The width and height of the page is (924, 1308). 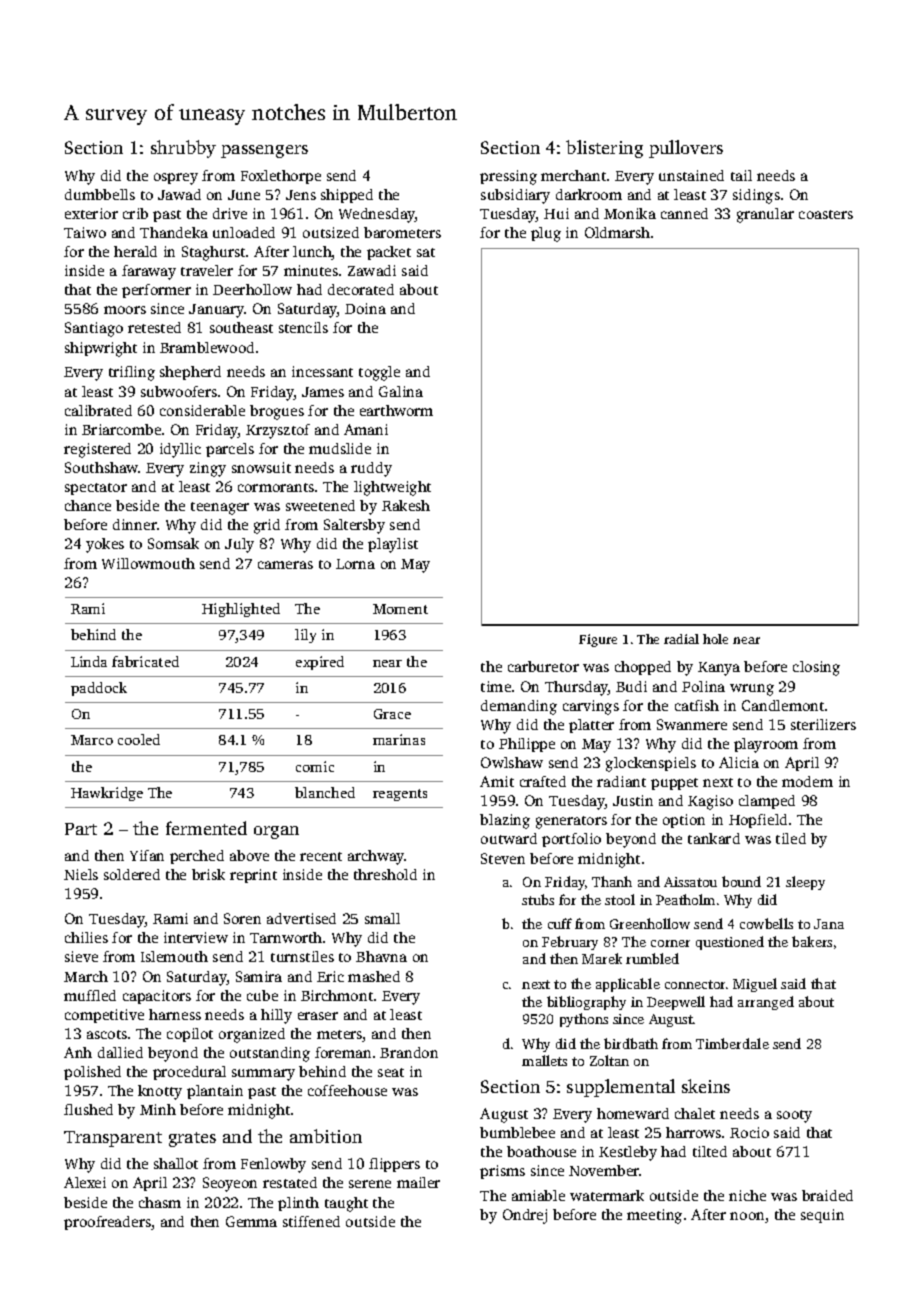 I want to click on pullovers, so click(x=686, y=149).
